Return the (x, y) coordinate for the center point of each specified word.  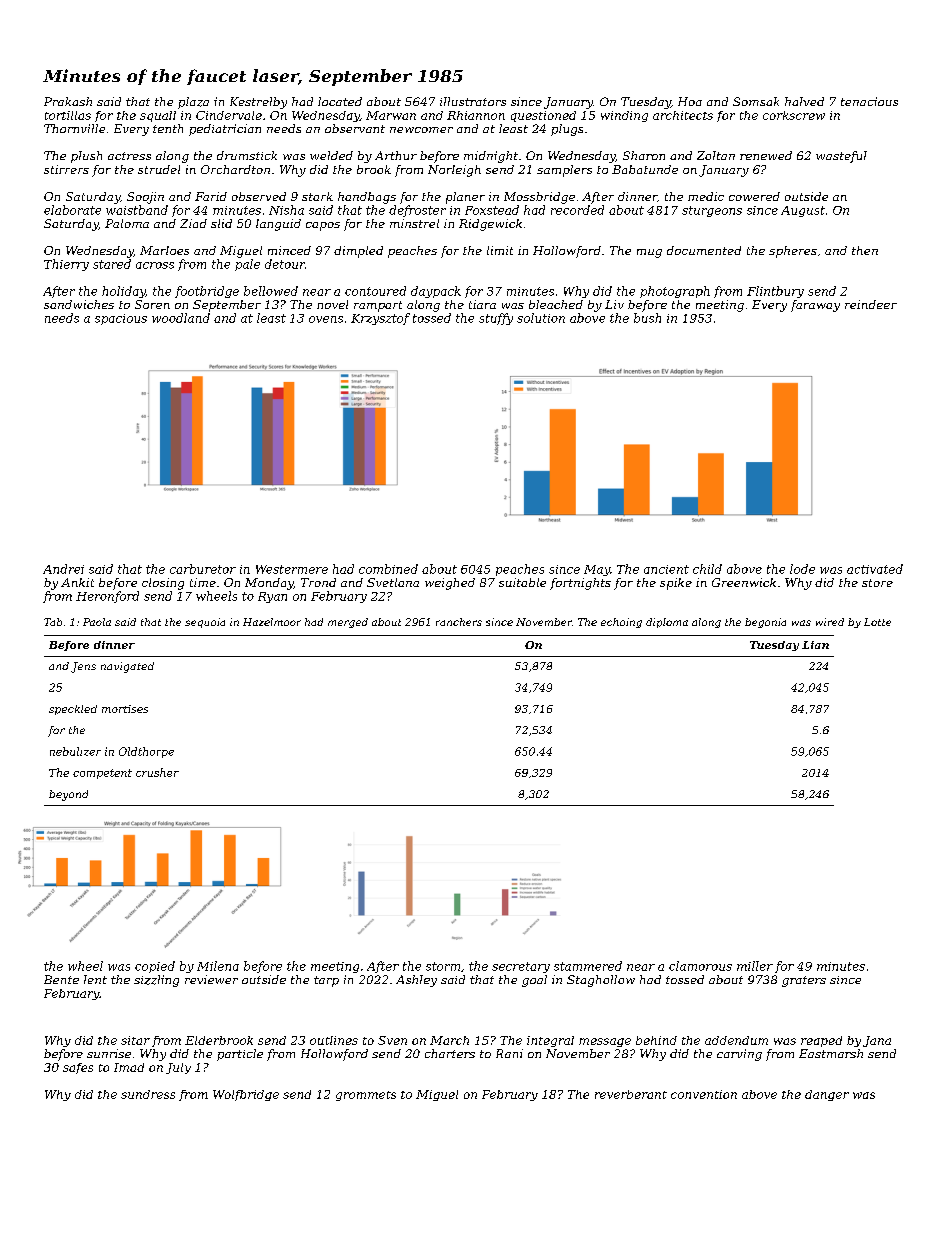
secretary (521, 967)
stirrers (66, 169)
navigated (127, 667)
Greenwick (744, 582)
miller (755, 966)
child (707, 569)
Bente (61, 979)
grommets (366, 1096)
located (340, 101)
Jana (877, 1041)
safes (78, 1068)
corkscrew (794, 115)
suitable (522, 582)
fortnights (580, 584)
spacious (121, 319)
